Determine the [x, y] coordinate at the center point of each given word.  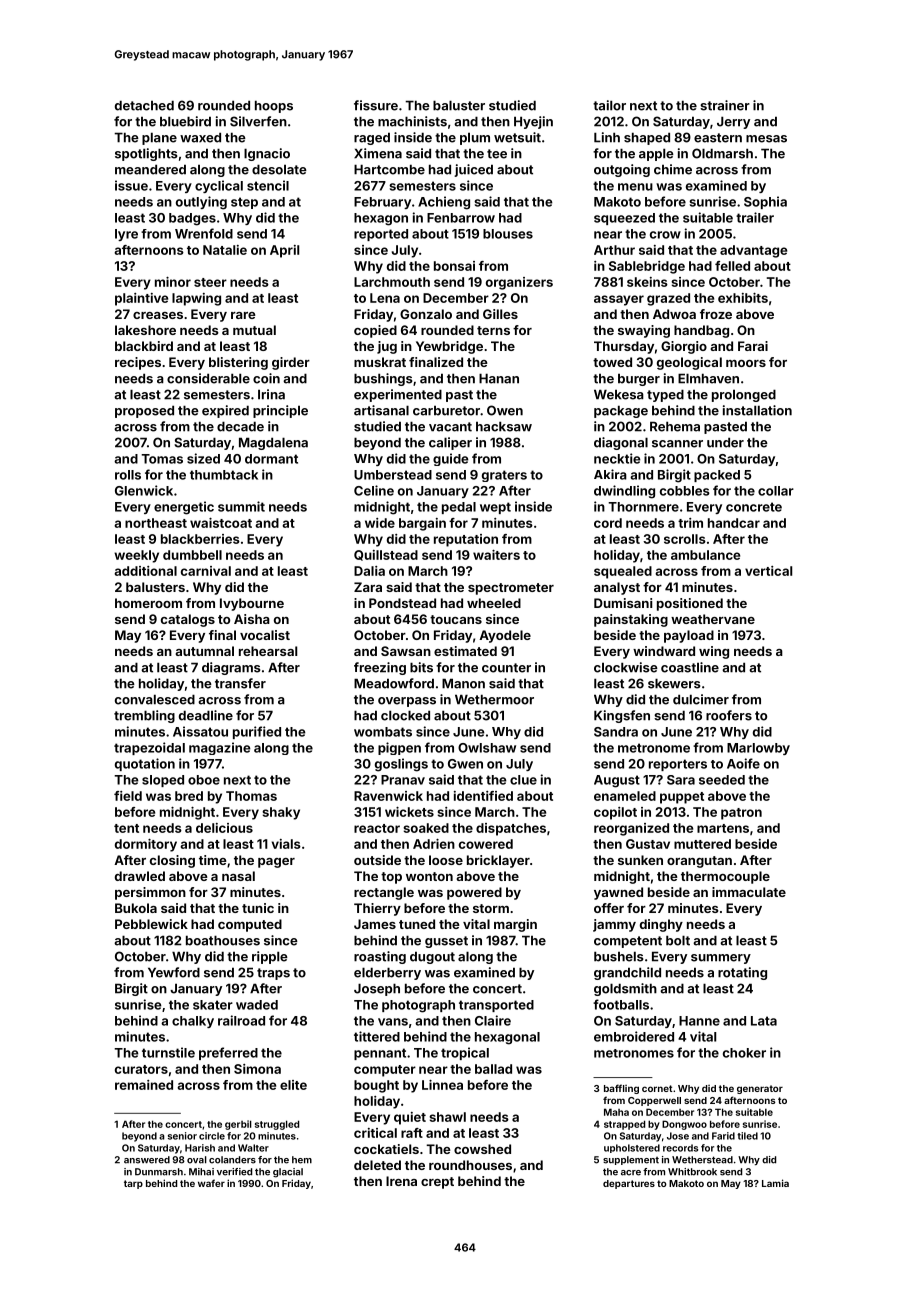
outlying [201, 203]
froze [716, 314]
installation [757, 410]
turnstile [168, 1052]
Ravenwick [388, 796]
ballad [493, 1069]
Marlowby [758, 749]
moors [746, 363]
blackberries [200, 539]
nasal [238, 876]
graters [504, 476]
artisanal [381, 410]
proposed [144, 411]
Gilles [500, 314]
